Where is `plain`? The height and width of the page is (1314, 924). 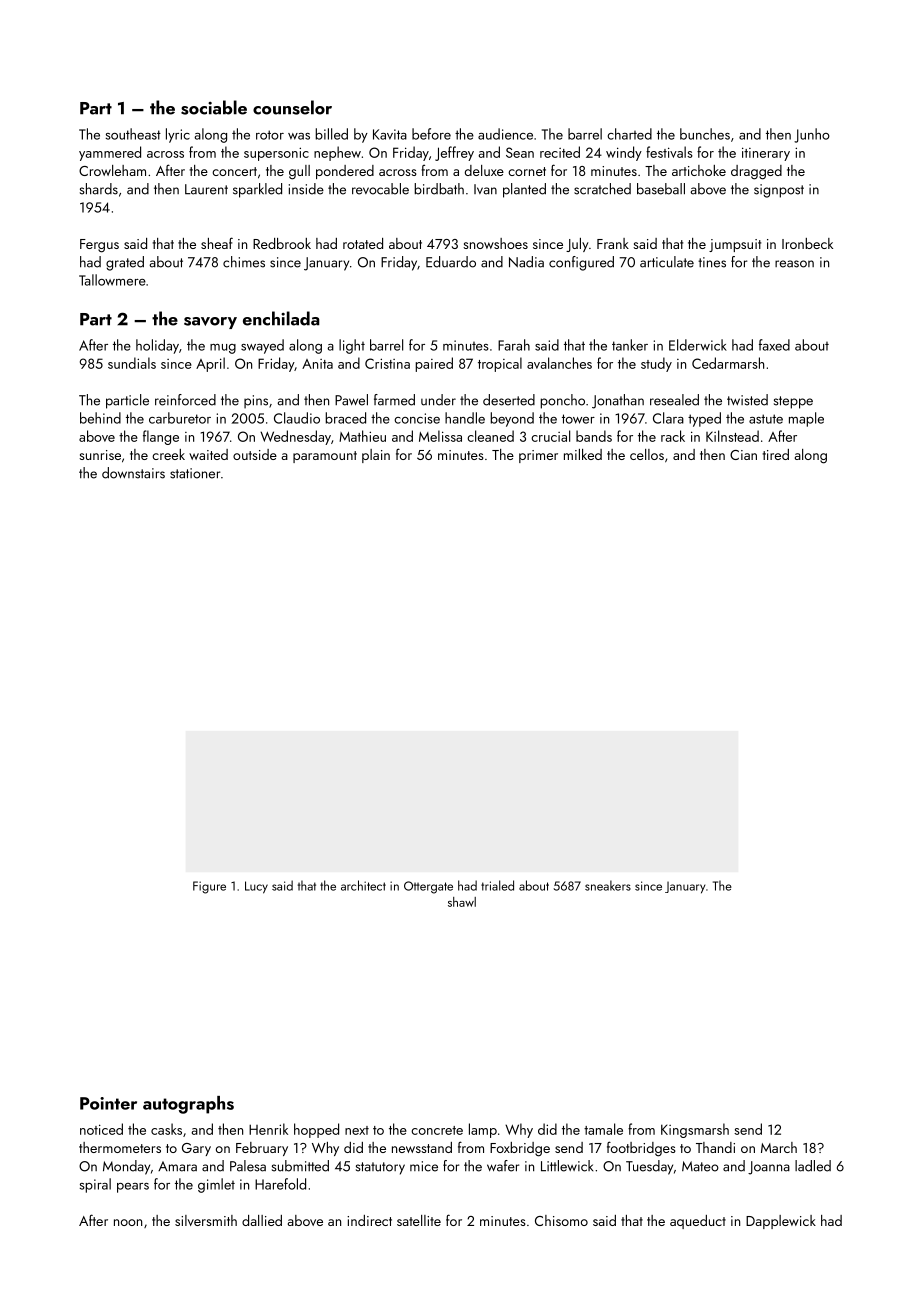 plain is located at coordinates (376, 456).
